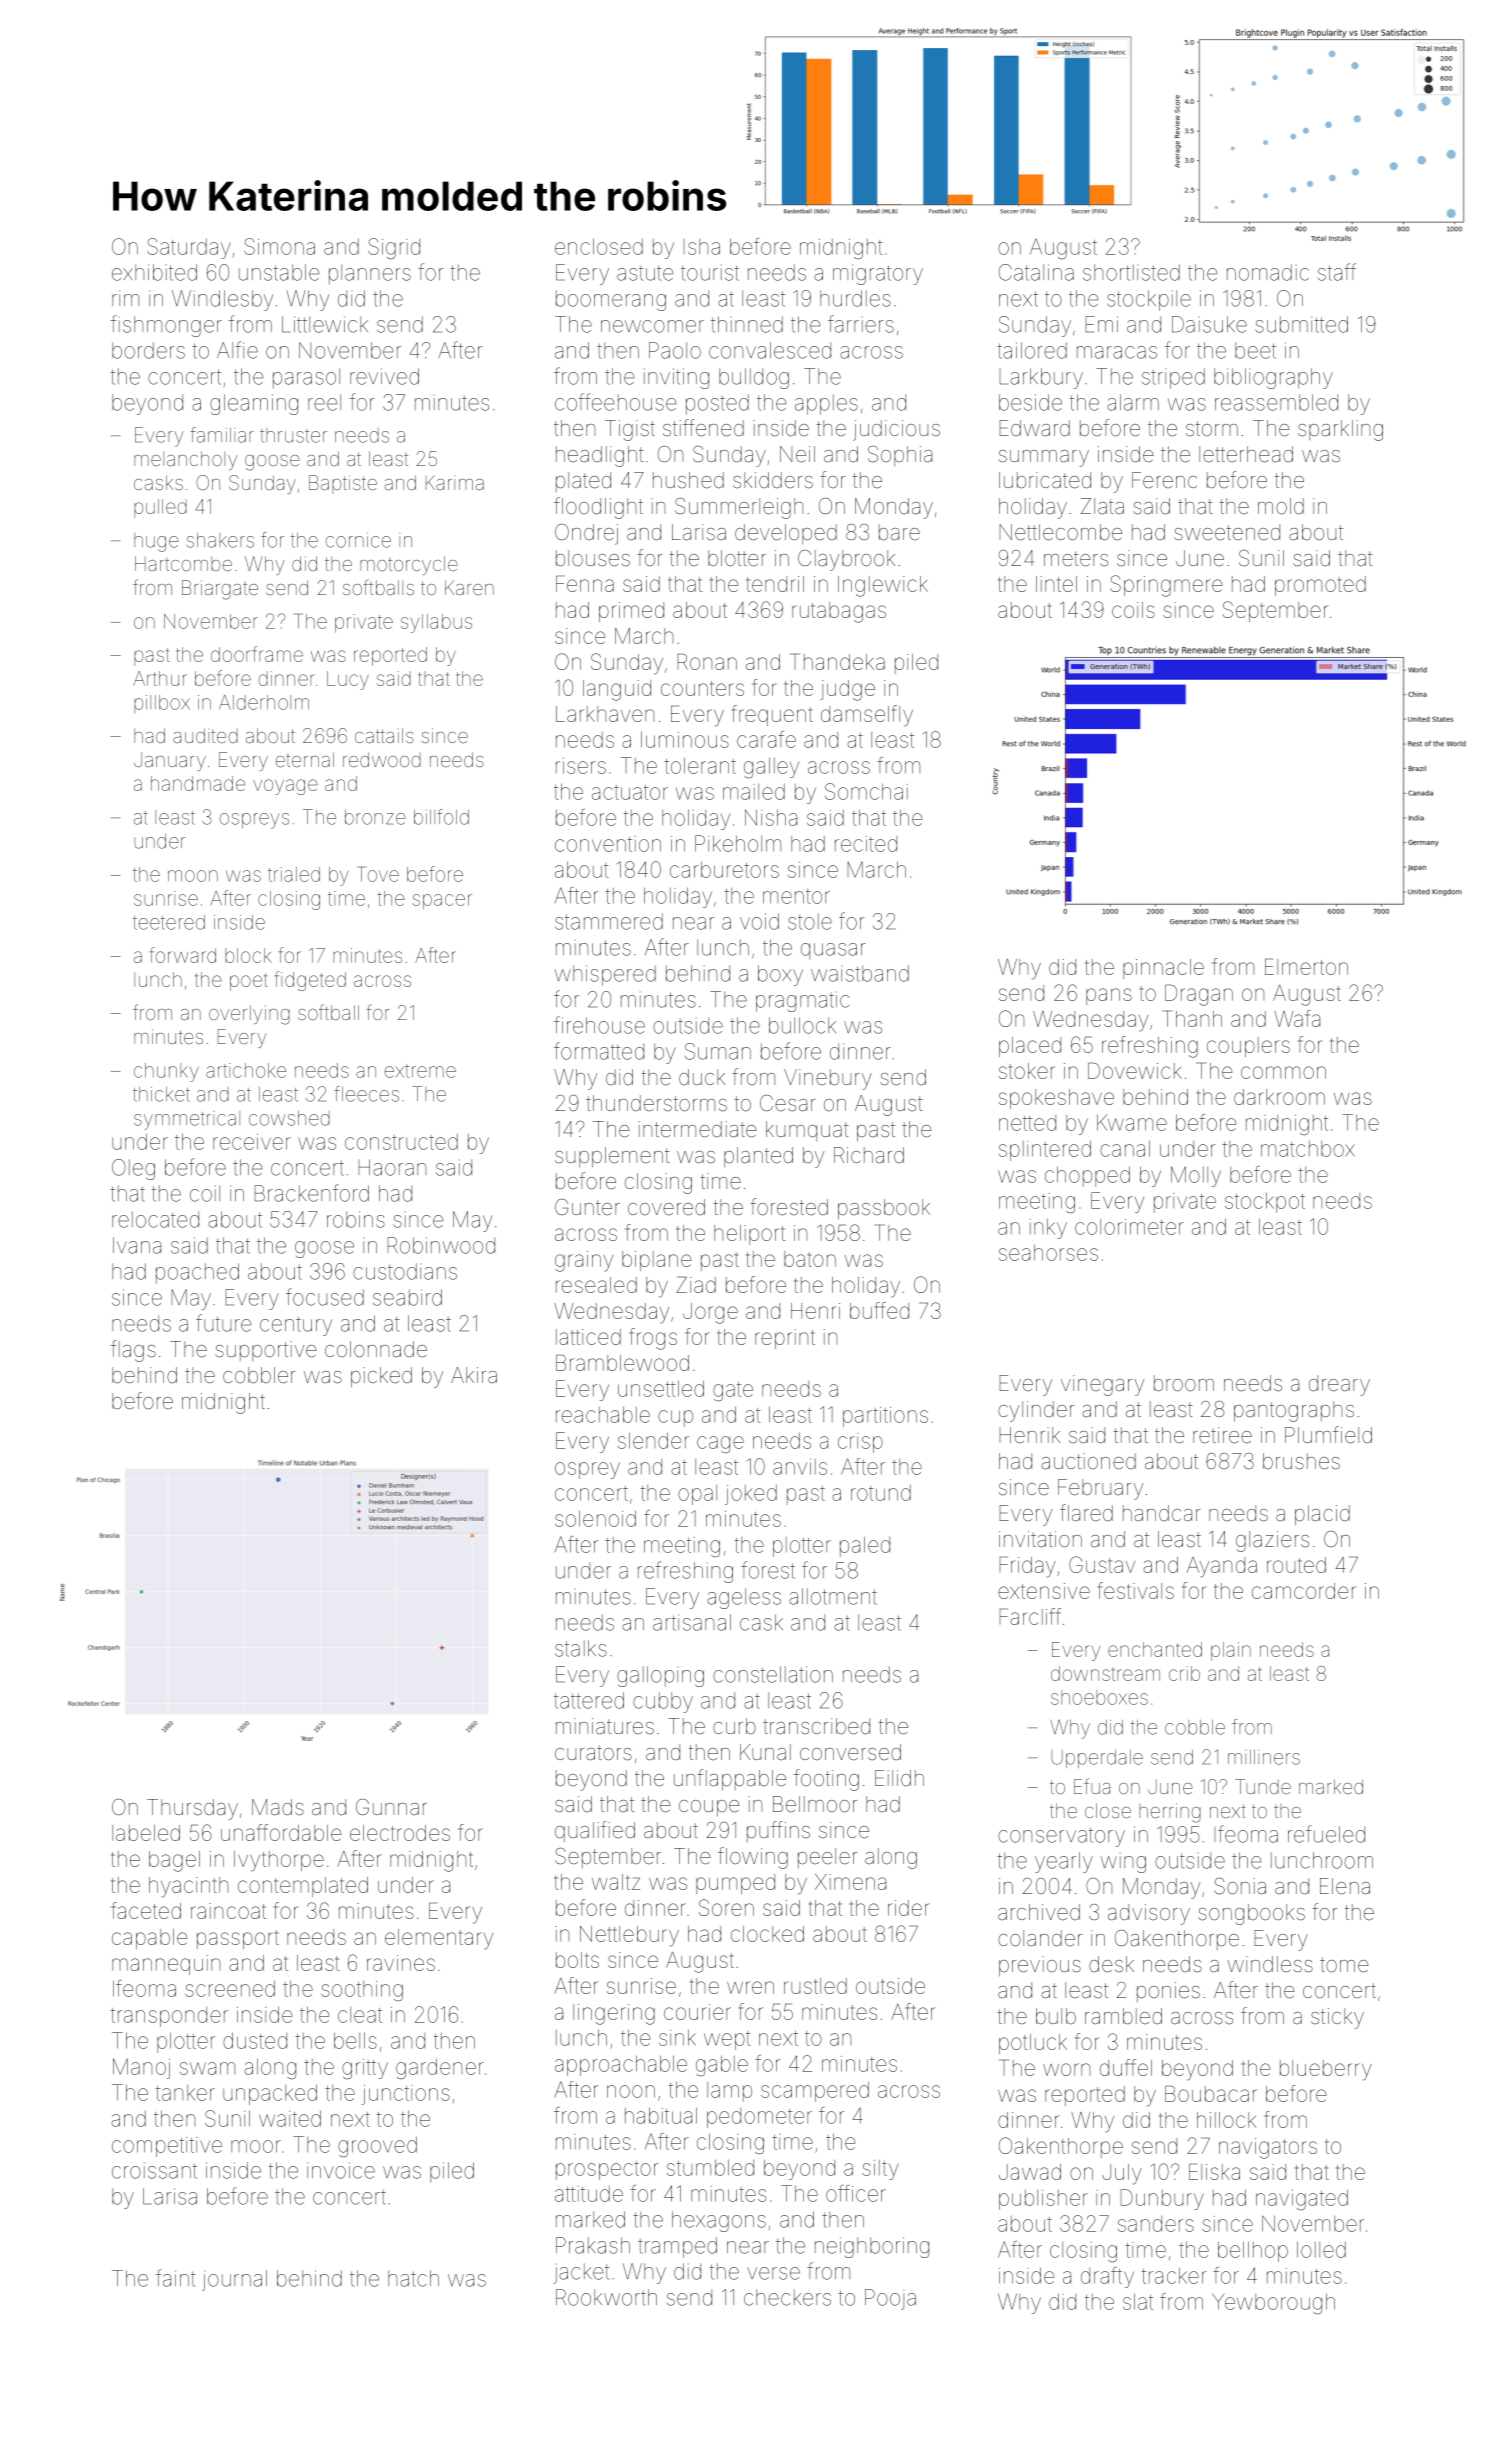 The width and height of the page is (1496, 2464). I want to click on Mads, so click(278, 1807).
